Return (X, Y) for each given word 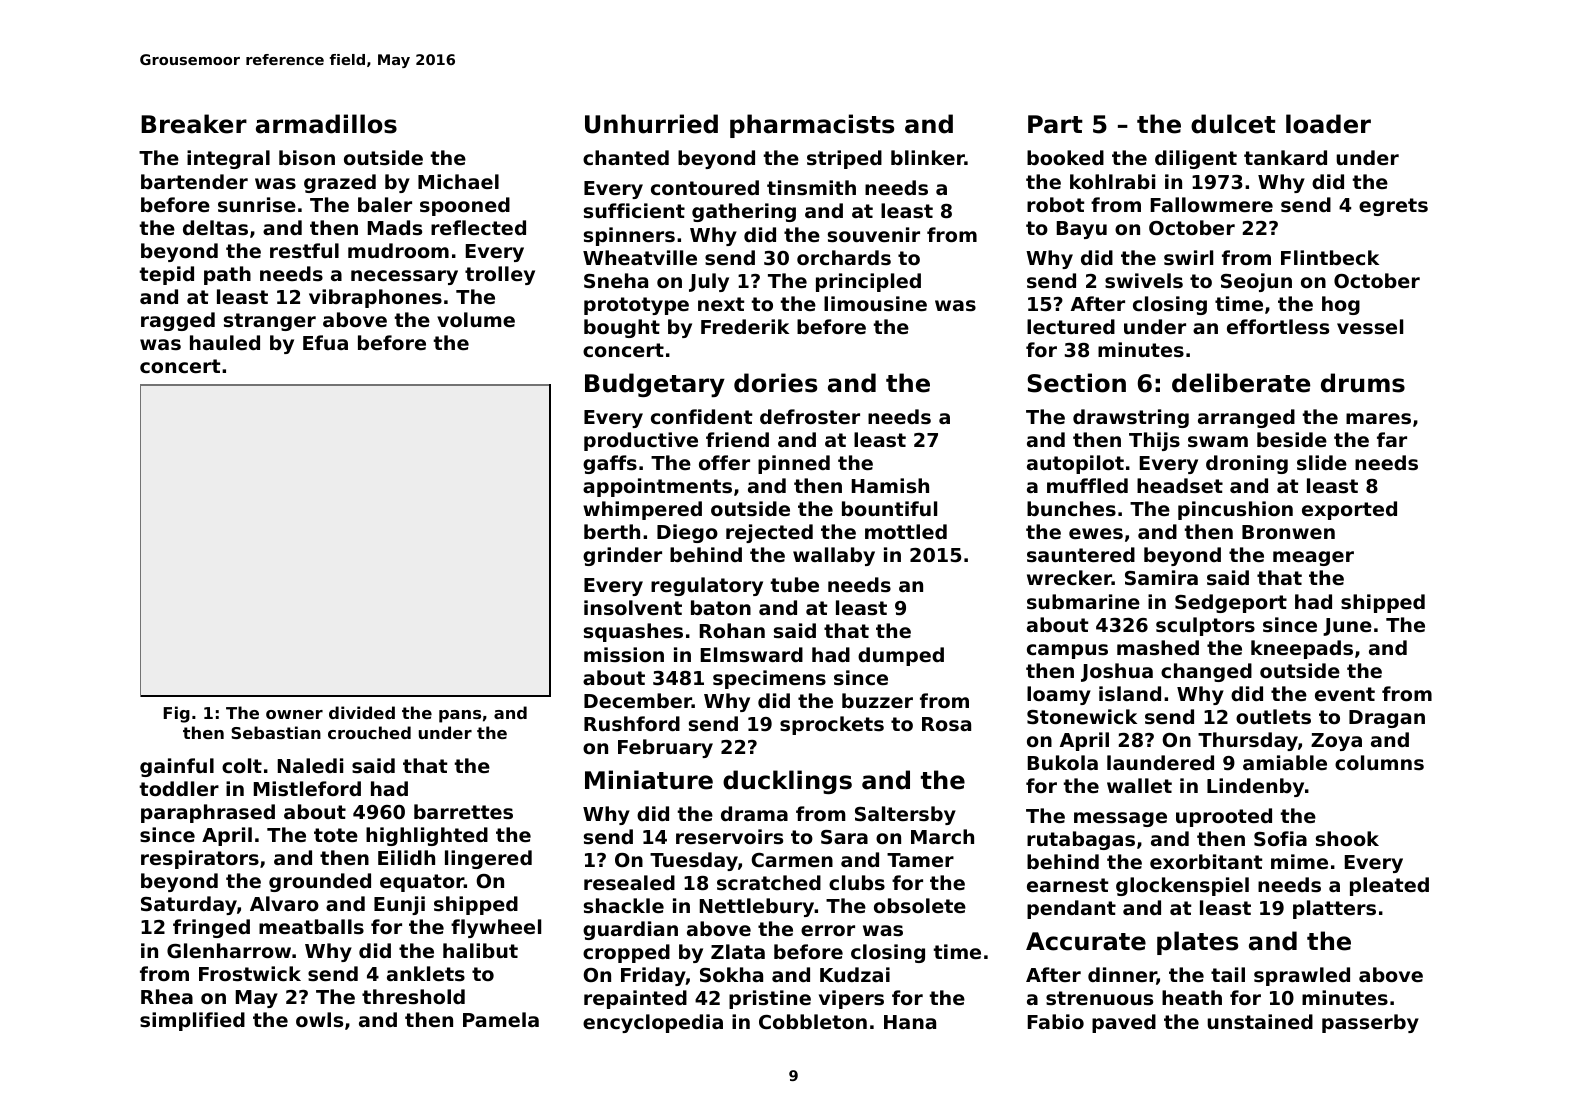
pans (460, 716)
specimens (769, 679)
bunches (1071, 508)
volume (476, 319)
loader (1328, 124)
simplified (192, 1021)
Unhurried (651, 124)
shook (1347, 839)
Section (1077, 383)
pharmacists (812, 126)
